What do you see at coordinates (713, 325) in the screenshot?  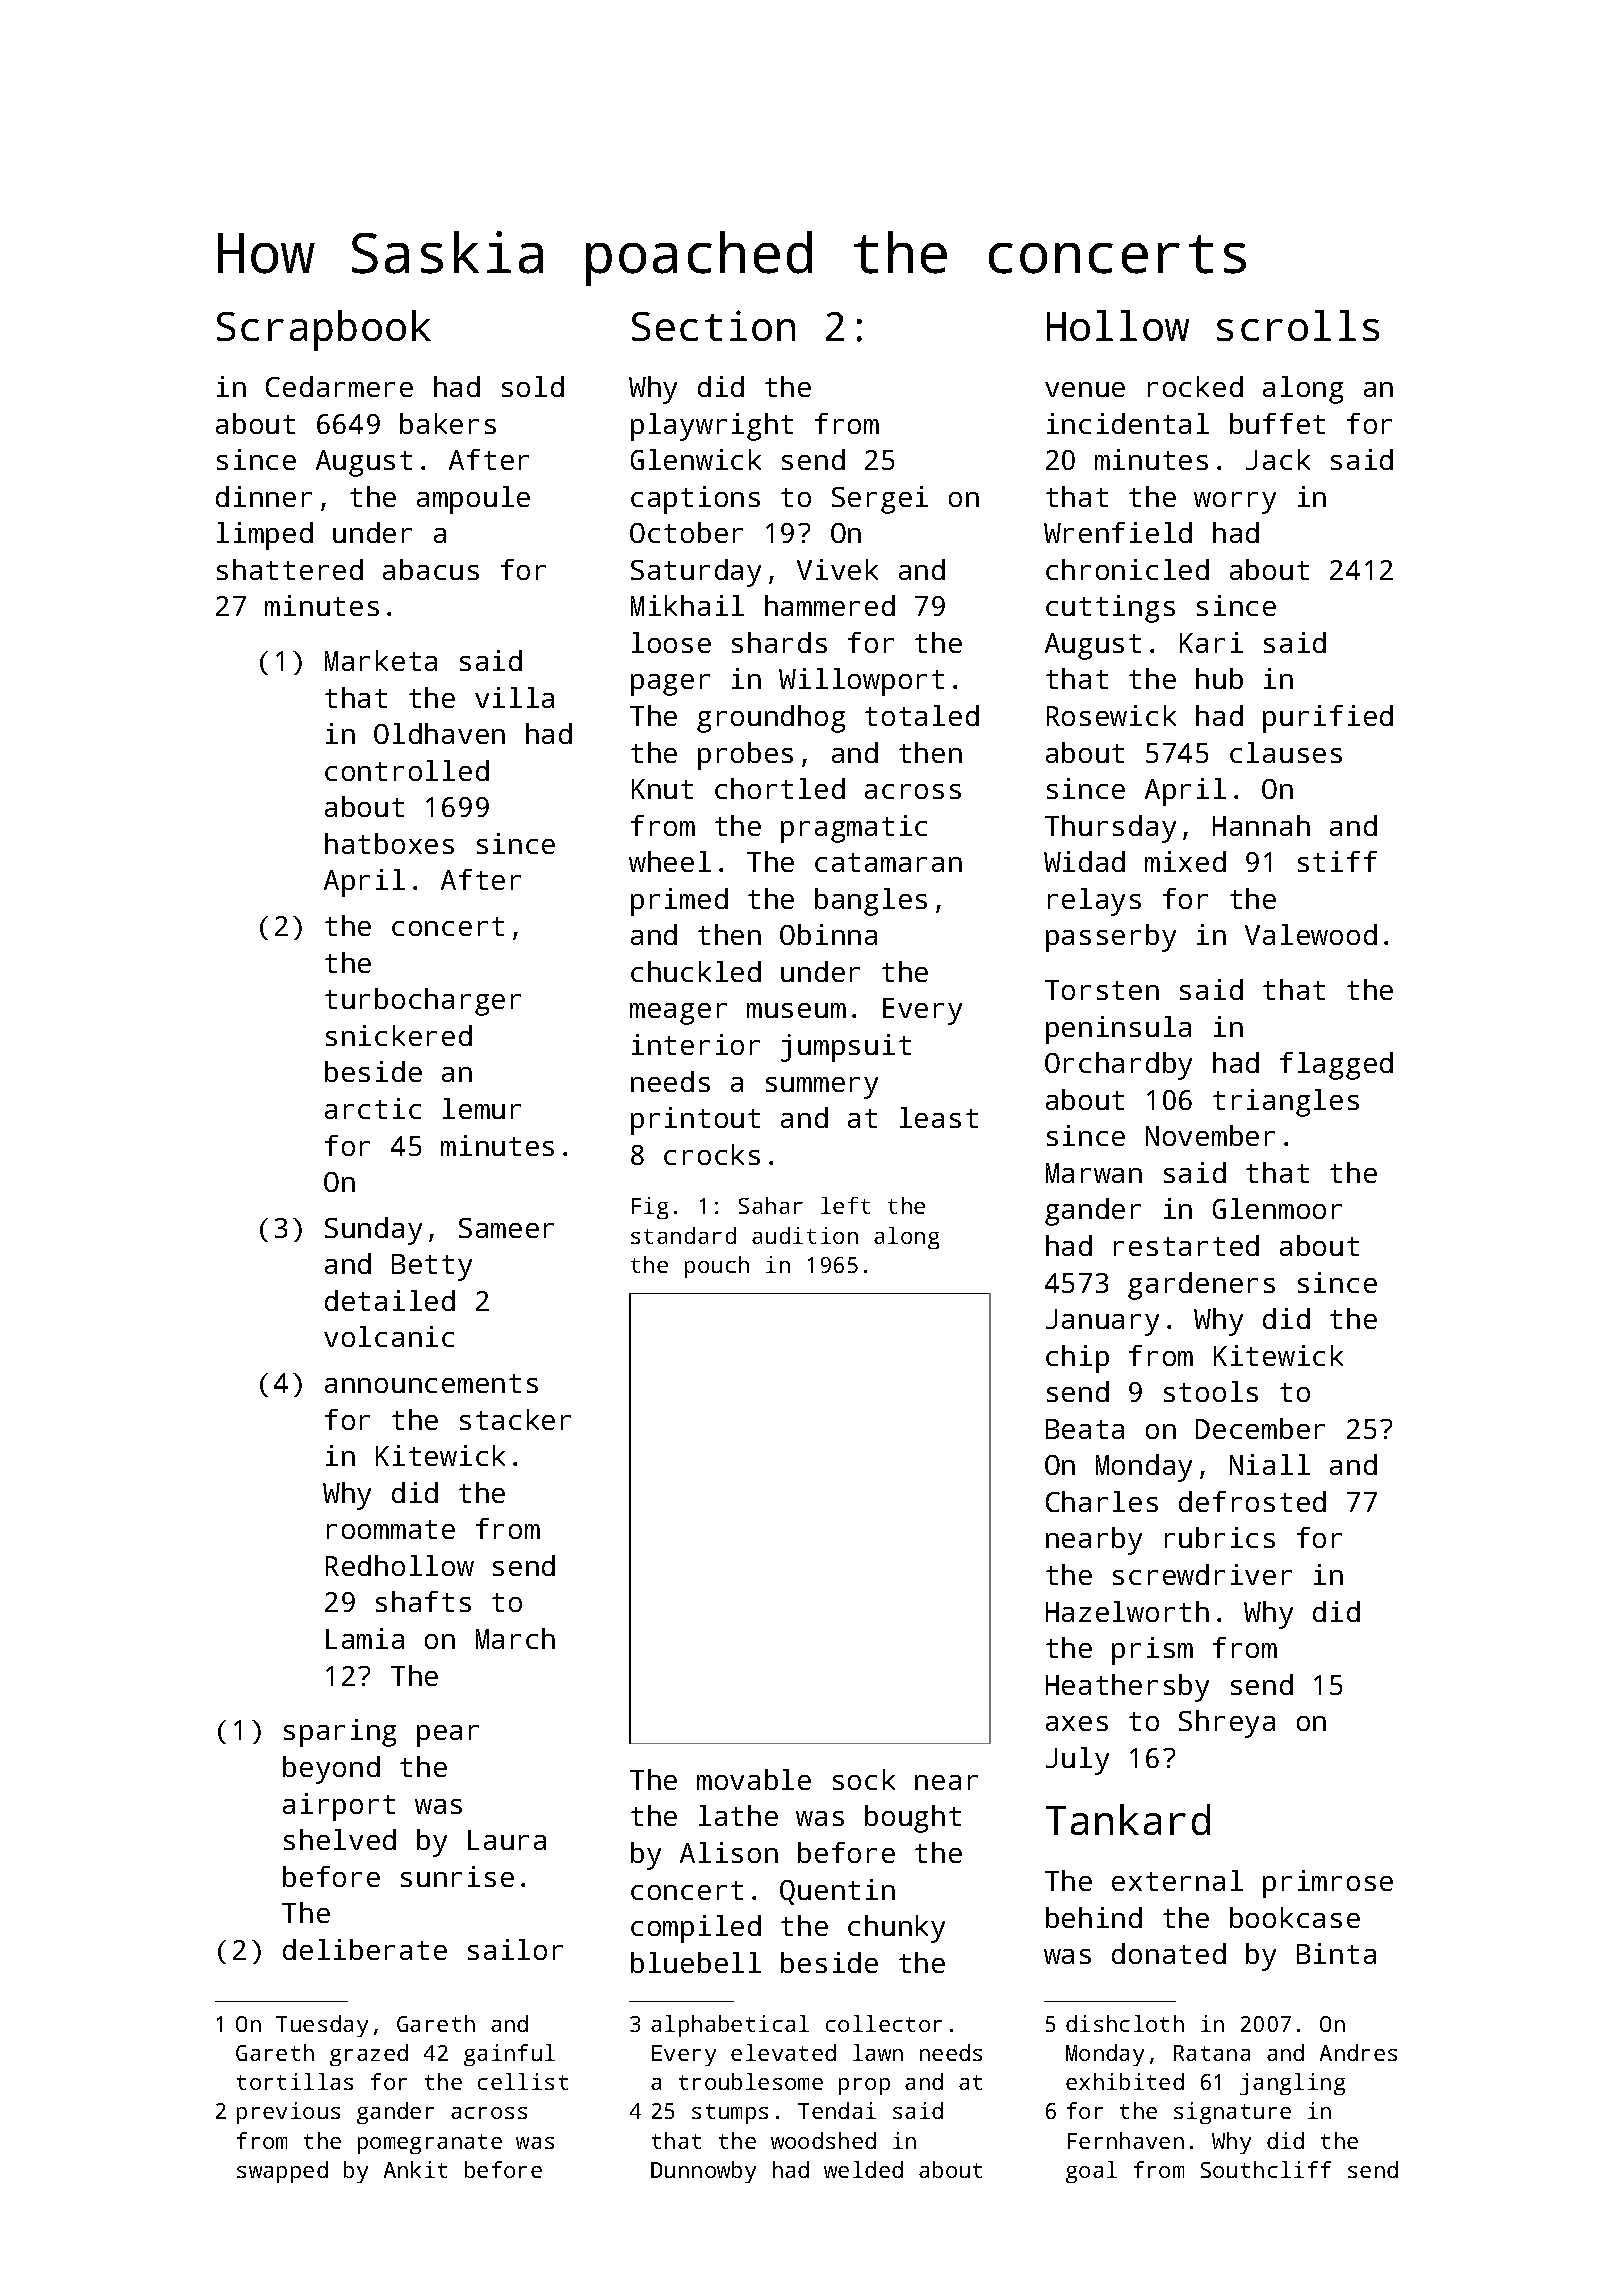 I see `Section` at bounding box center [713, 325].
